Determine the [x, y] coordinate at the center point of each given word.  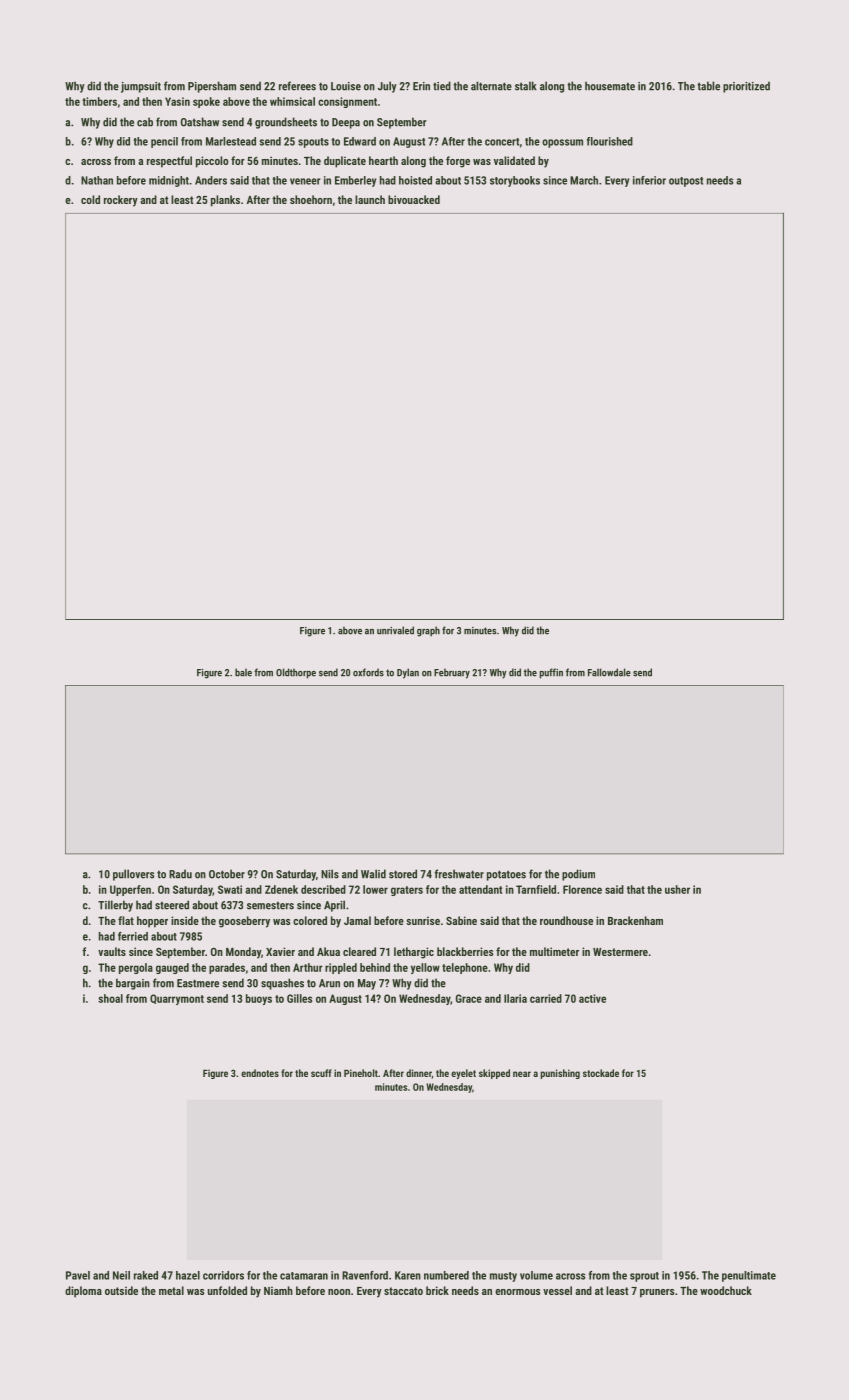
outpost [686, 182]
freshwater [459, 874]
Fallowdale [609, 672]
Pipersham [212, 87]
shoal [110, 998]
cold [90, 199]
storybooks [515, 181]
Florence [582, 889]
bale [243, 672]
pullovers [134, 875]
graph [428, 631]
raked [146, 1275]
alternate [491, 86]
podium [578, 875]
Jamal [357, 920]
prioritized [746, 87]
